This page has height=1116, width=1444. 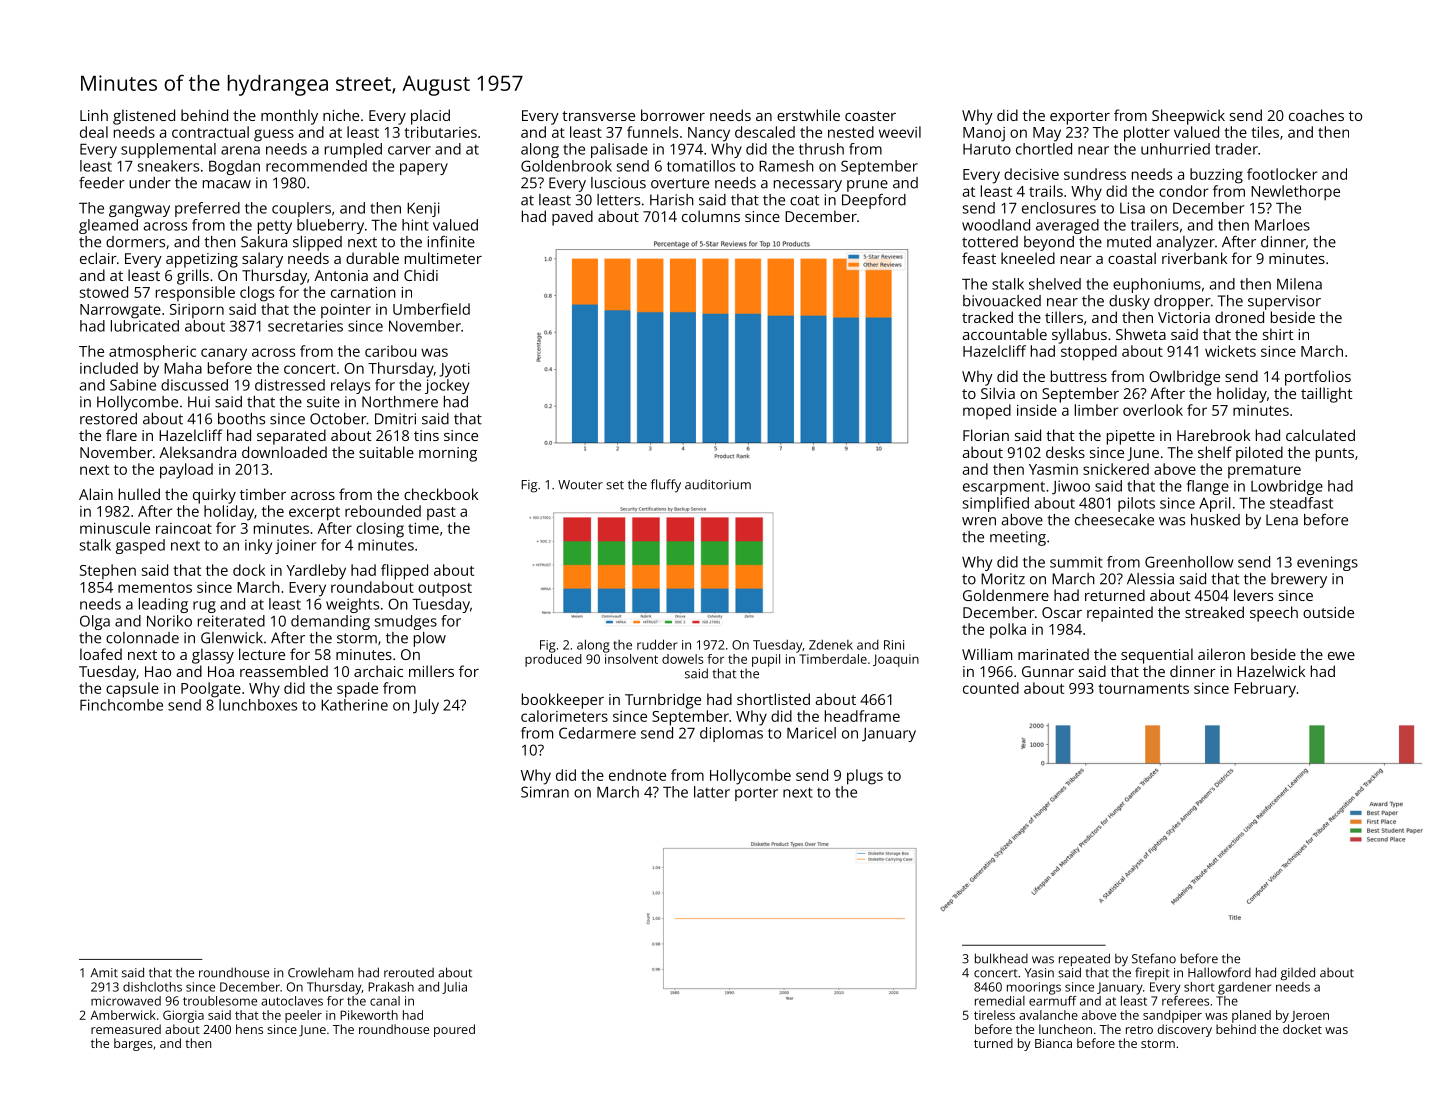 I want to click on Amit, so click(x=104, y=973).
